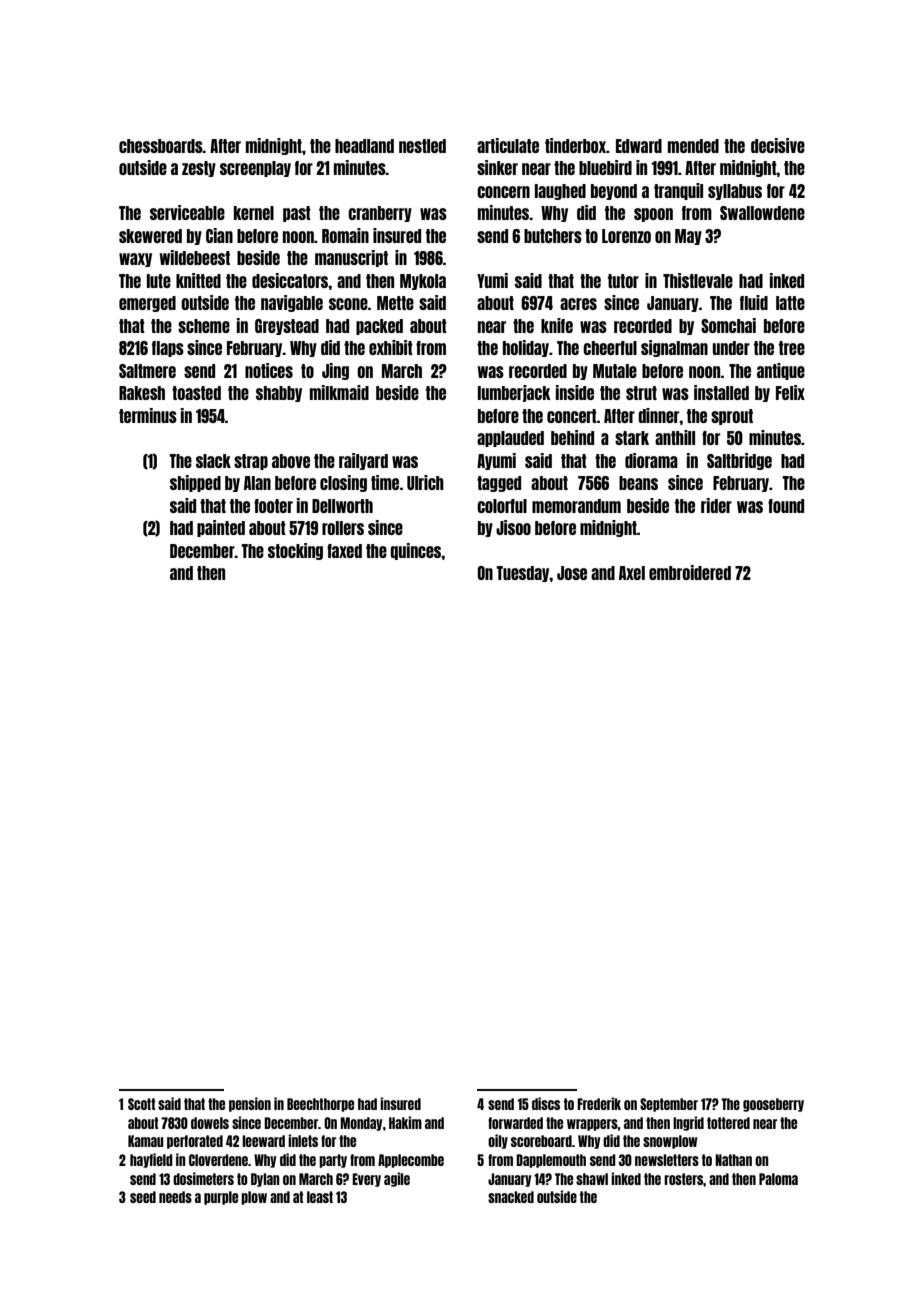 The width and height of the page is (924, 1311). I want to click on rosters, so click(683, 1179).
